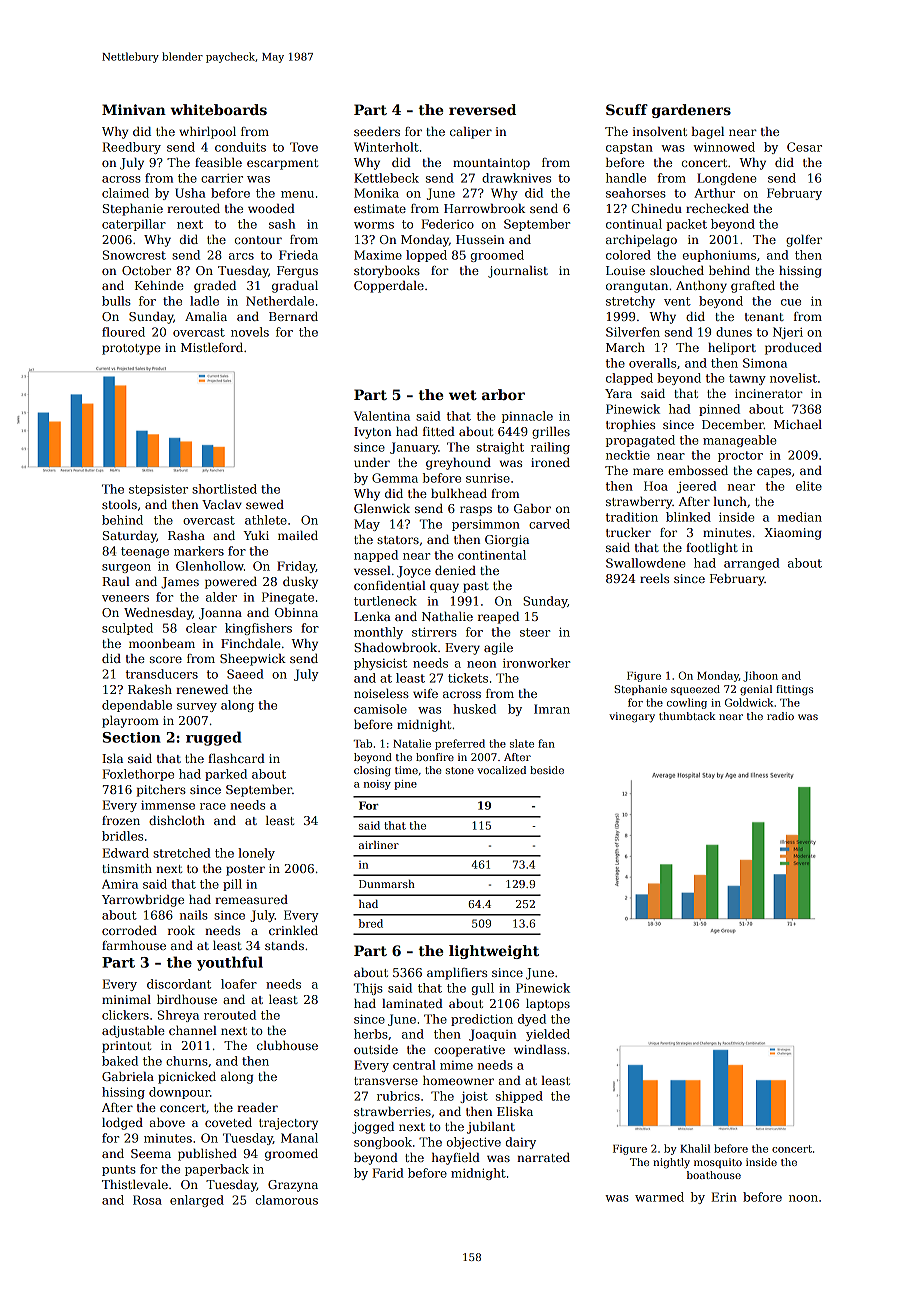  What do you see at coordinates (245, 674) in the screenshot?
I see `Saeed` at bounding box center [245, 674].
